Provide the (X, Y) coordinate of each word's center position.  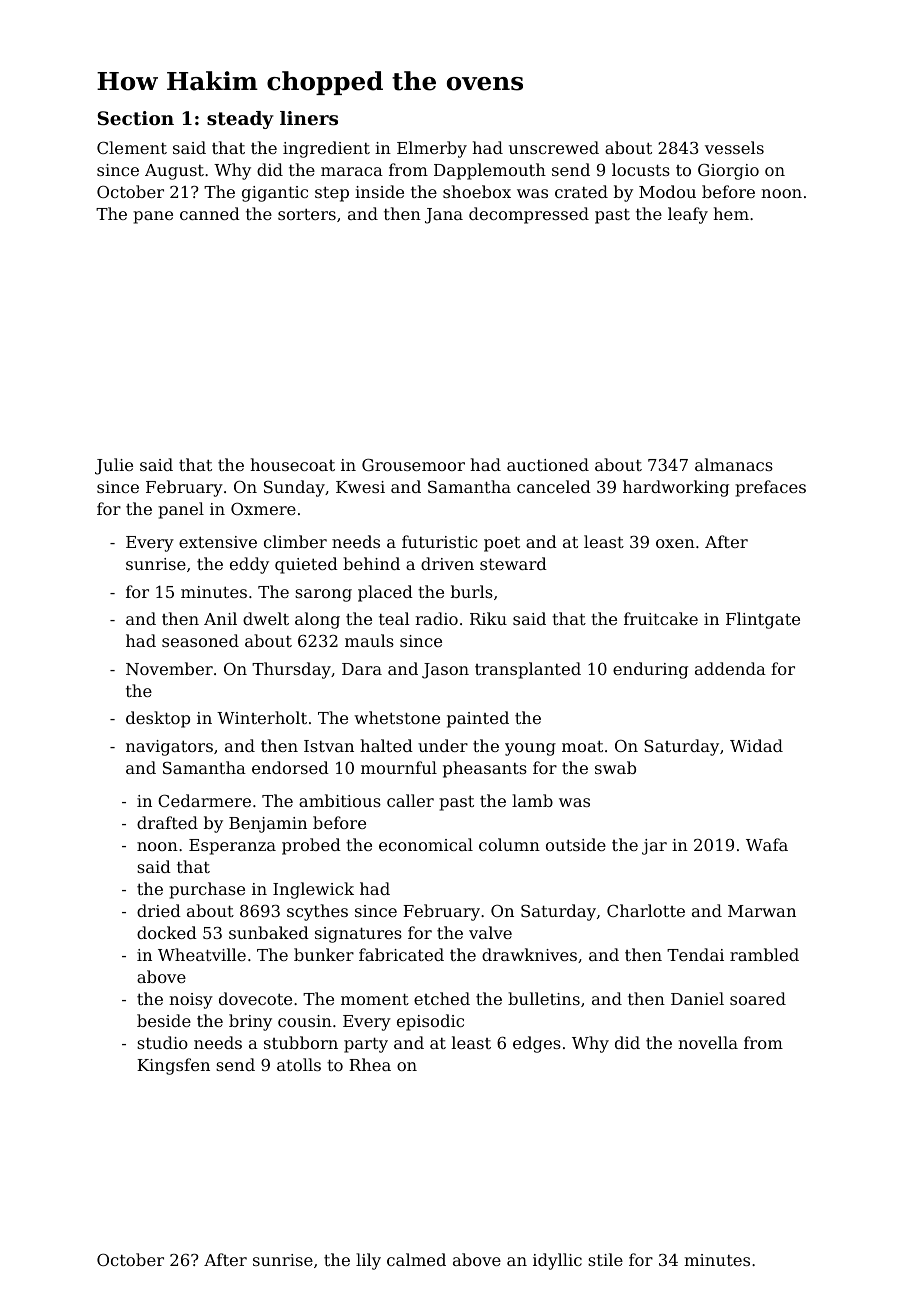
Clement (132, 147)
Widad (756, 745)
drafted (167, 822)
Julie (114, 466)
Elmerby (432, 149)
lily (368, 1261)
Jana (444, 216)
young (530, 749)
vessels (734, 147)
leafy (688, 215)
